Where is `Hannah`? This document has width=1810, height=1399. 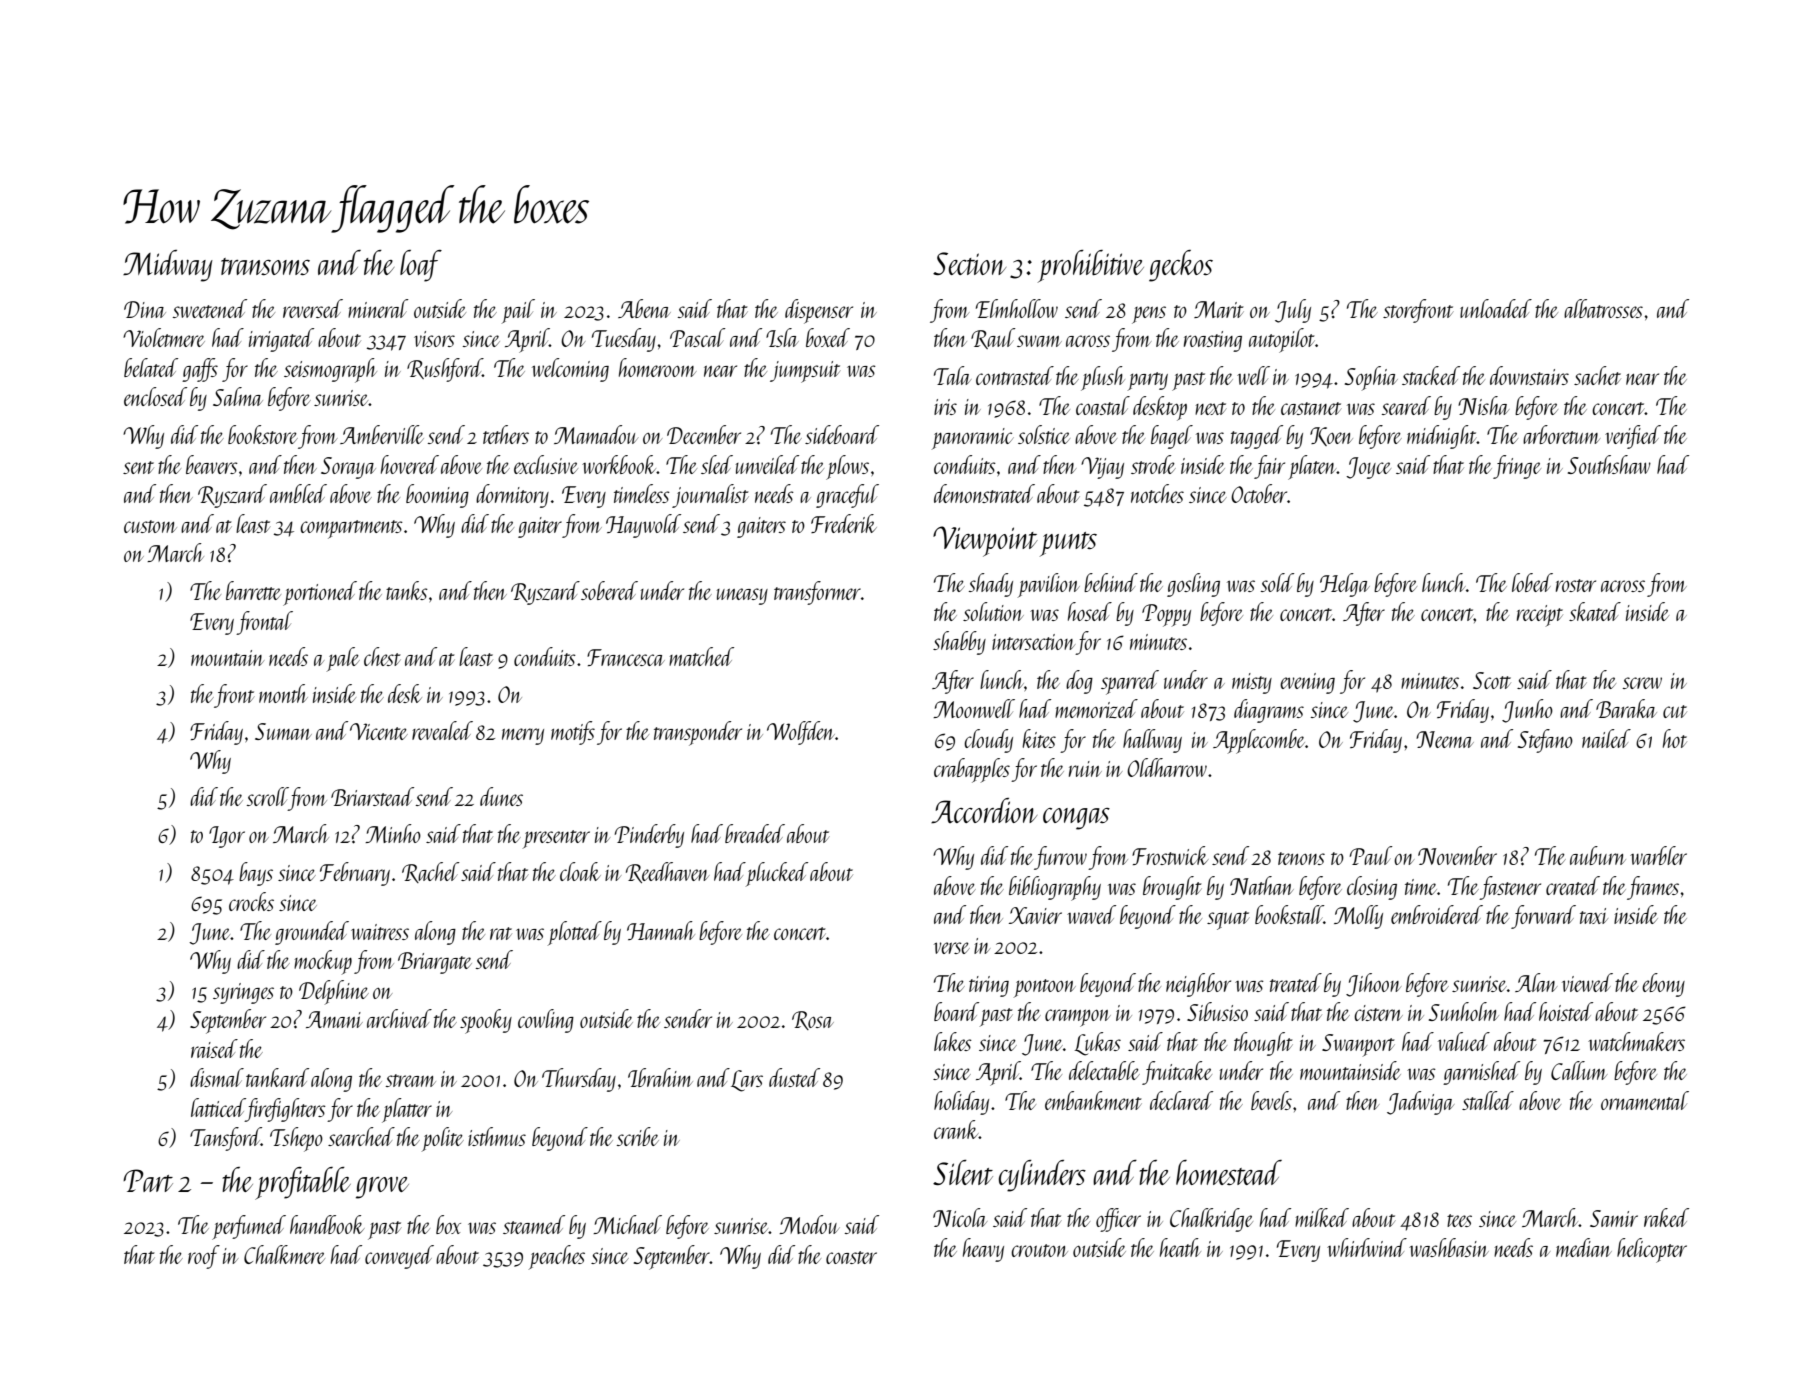
Hannah is located at coordinates (661, 930).
